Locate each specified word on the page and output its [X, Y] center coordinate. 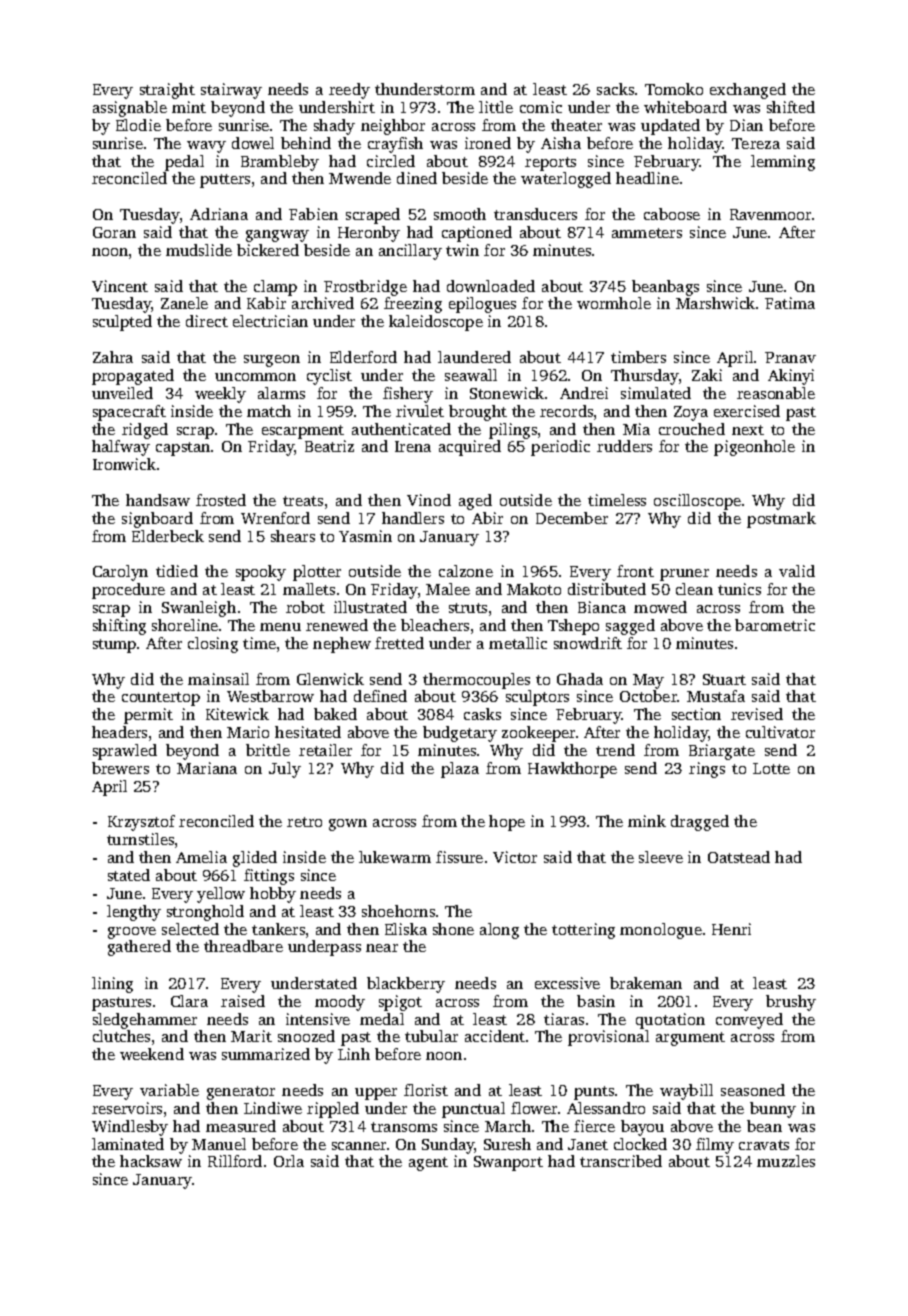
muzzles [786, 1161]
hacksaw [151, 1161]
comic [541, 107]
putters [225, 181]
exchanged [748, 91]
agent [428, 1164]
